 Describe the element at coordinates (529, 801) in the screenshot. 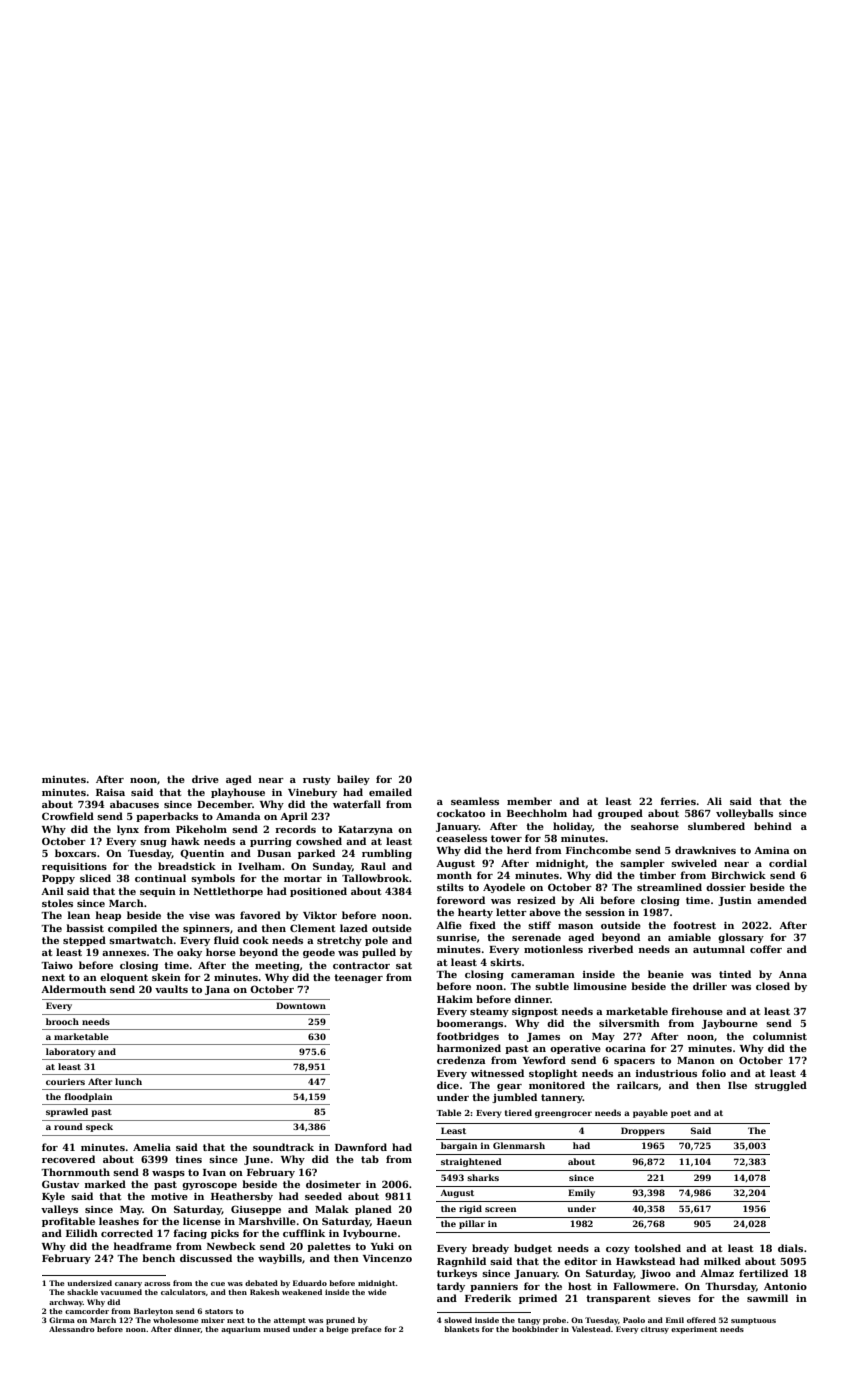

I see `member` at that location.
